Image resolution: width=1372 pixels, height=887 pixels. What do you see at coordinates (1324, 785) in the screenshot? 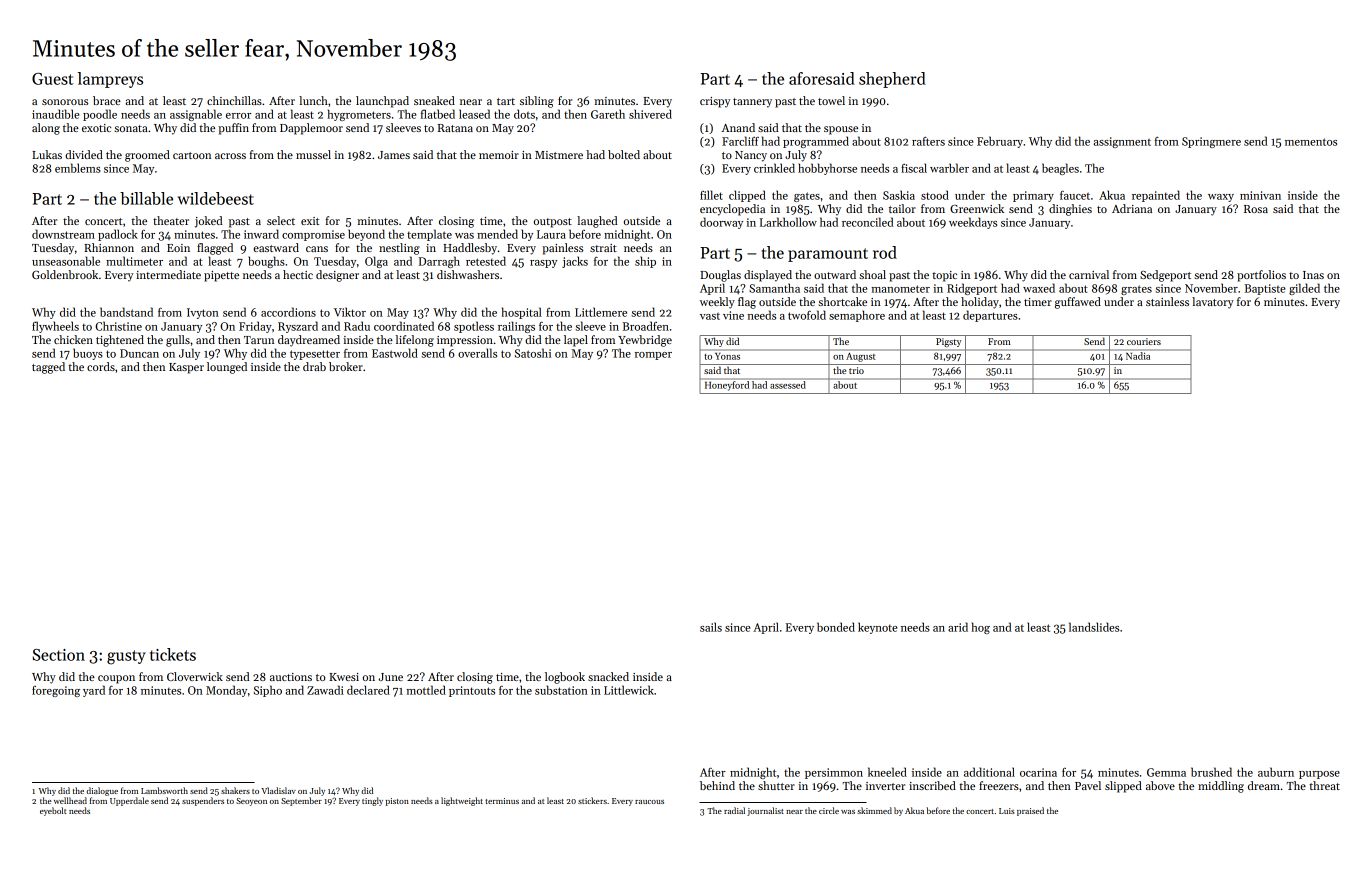
I see `threat` at bounding box center [1324, 785].
